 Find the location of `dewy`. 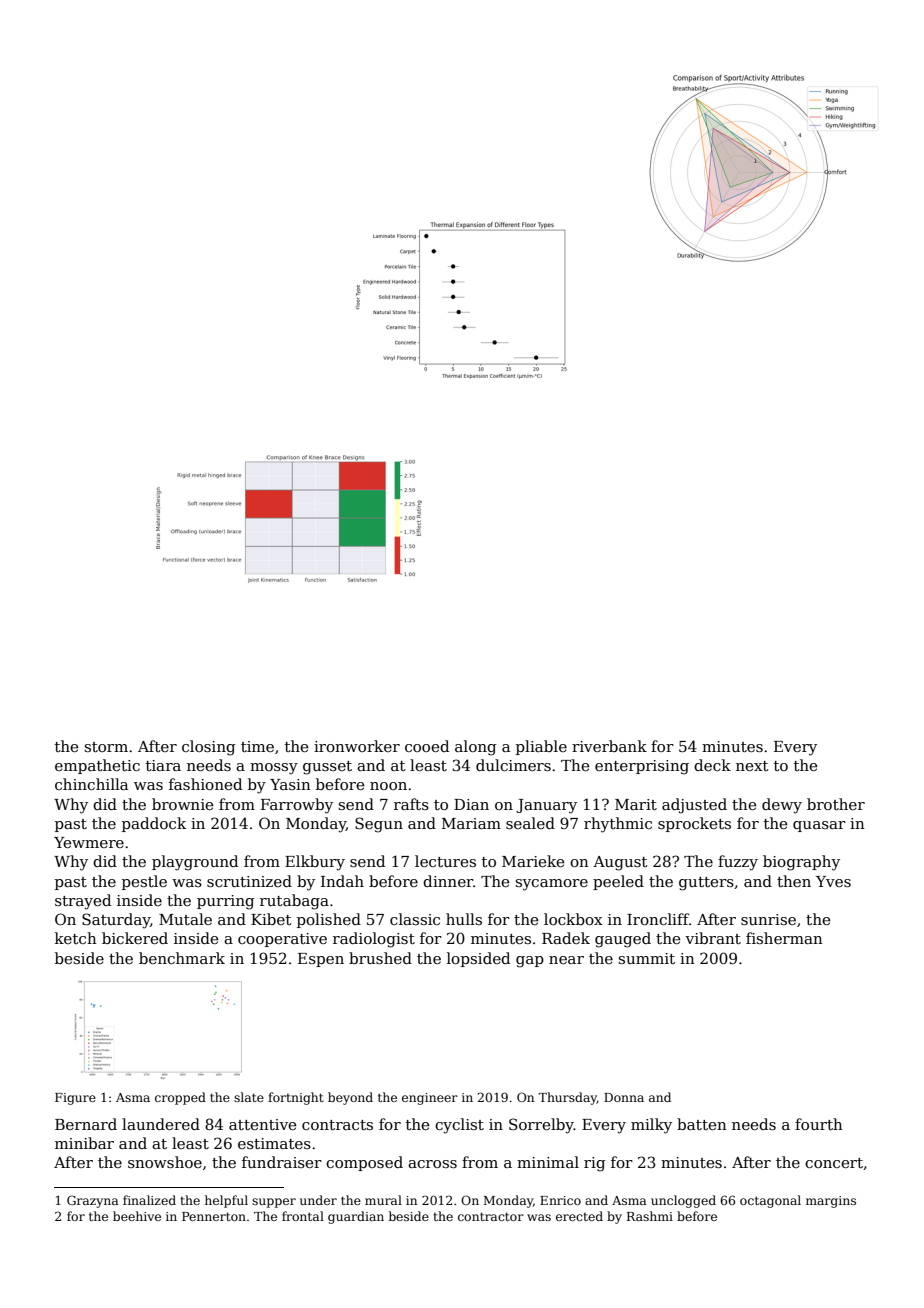

dewy is located at coordinates (782, 806).
